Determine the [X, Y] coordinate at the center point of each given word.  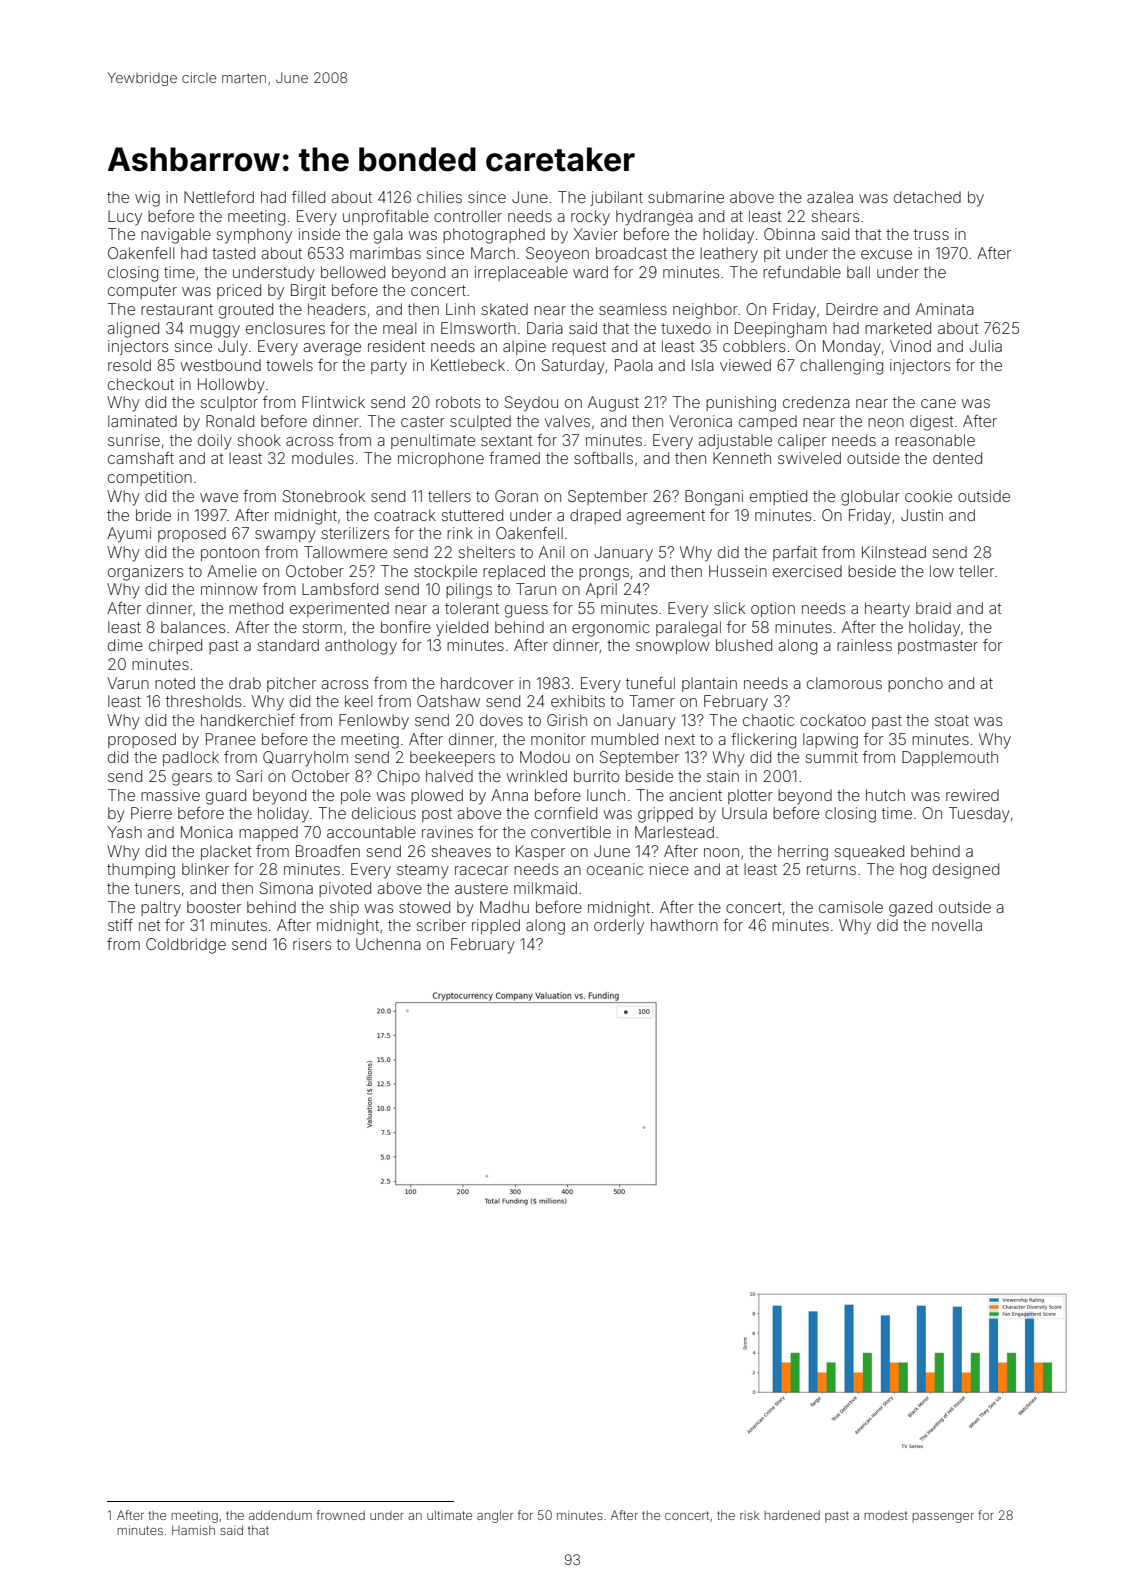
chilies [439, 197]
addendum [280, 1515]
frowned [340, 1515]
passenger [943, 1518]
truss [931, 234]
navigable [176, 236]
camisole [851, 907]
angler [495, 1516]
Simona [286, 888]
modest [886, 1515]
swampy [285, 536]
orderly [619, 927]
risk [750, 1515]
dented [957, 458]
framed [514, 458]
